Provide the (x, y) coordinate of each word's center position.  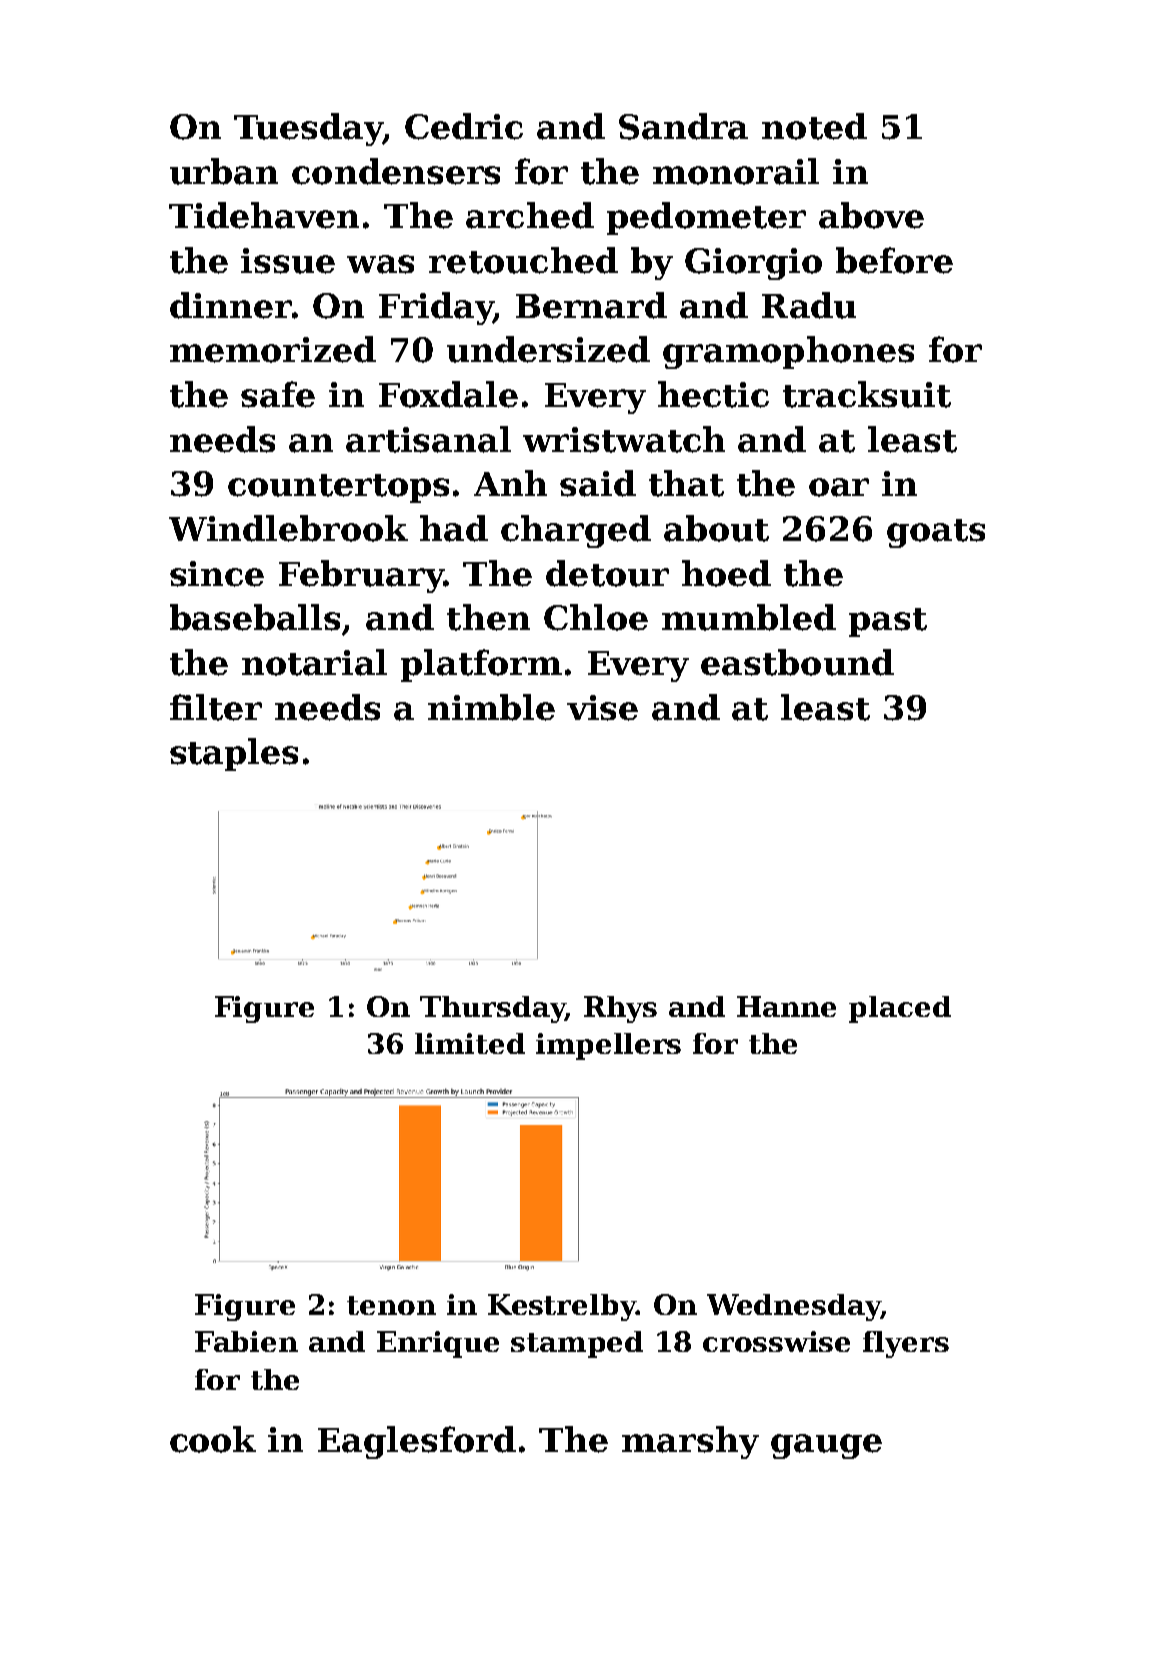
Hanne (786, 1006)
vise (602, 708)
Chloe (596, 617)
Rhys (620, 1009)
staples (234, 754)
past (888, 622)
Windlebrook (288, 528)
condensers (396, 171)
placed (900, 1009)
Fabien (246, 1341)
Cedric (464, 126)
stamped (577, 1344)
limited (470, 1043)
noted (814, 126)
